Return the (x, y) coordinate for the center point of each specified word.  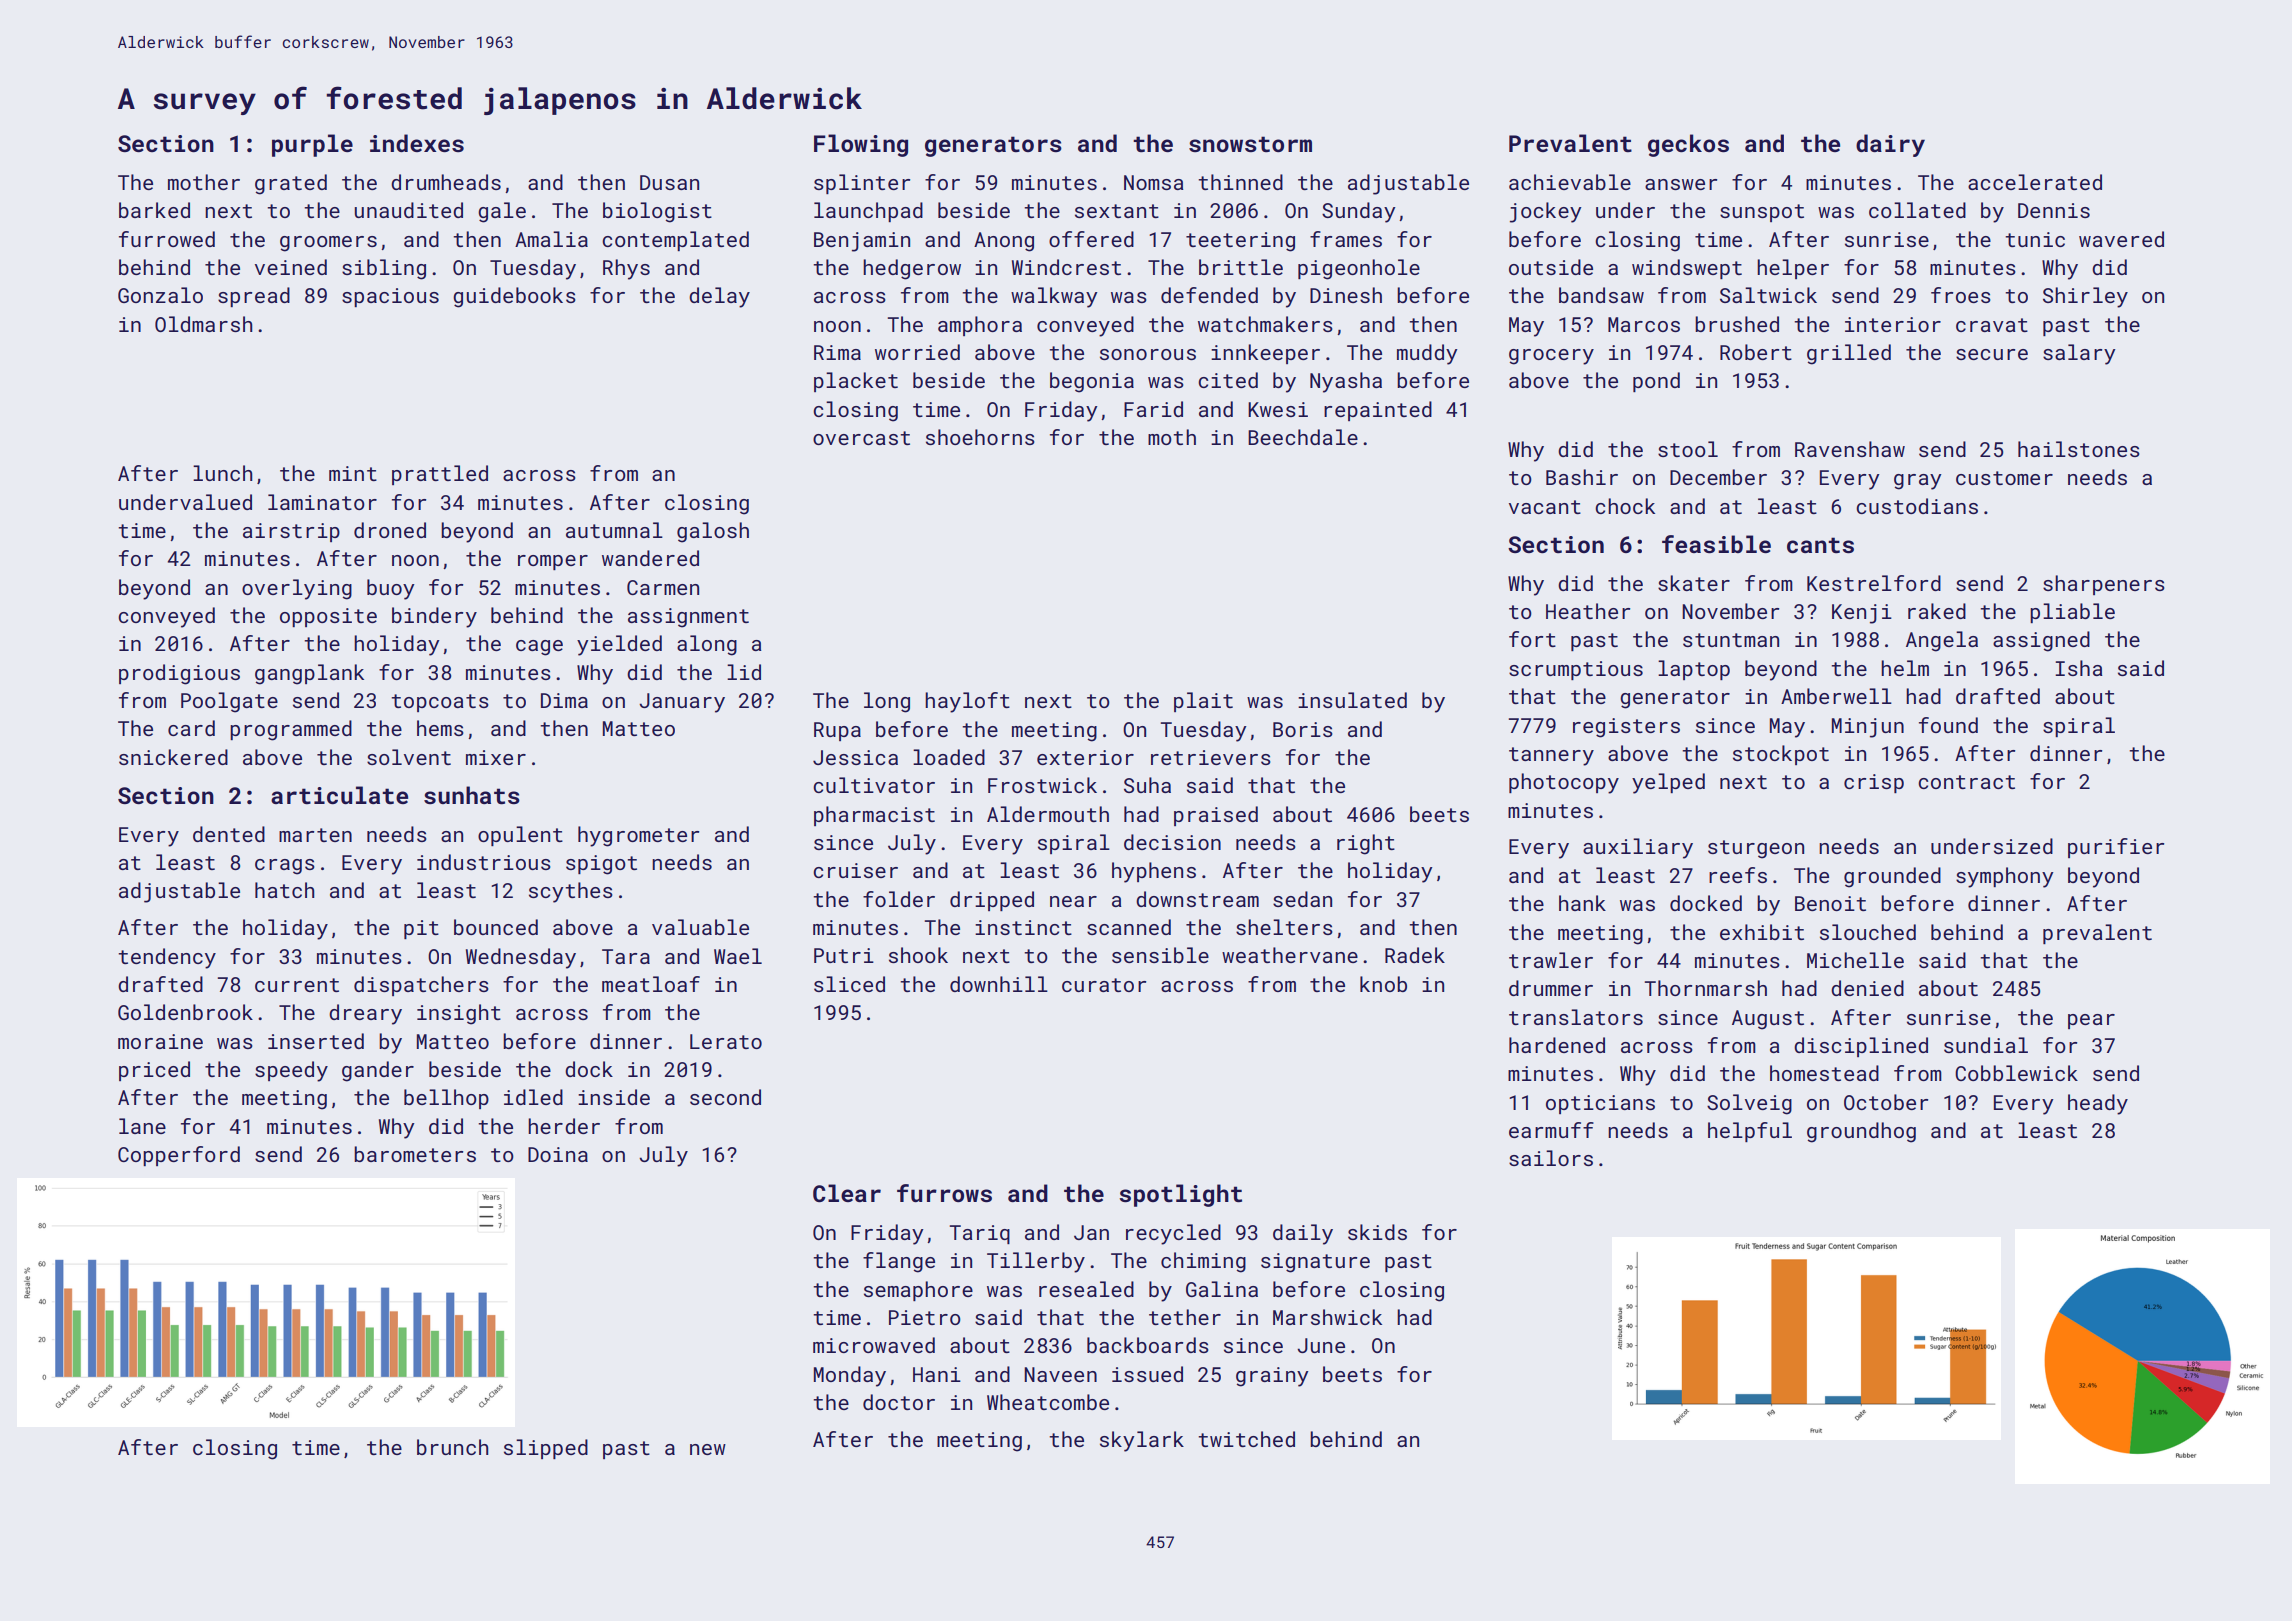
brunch (453, 1447)
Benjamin (862, 242)
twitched (1247, 1439)
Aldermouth (1048, 814)
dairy (1890, 145)
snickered (173, 757)
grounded (1892, 877)
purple (312, 145)
